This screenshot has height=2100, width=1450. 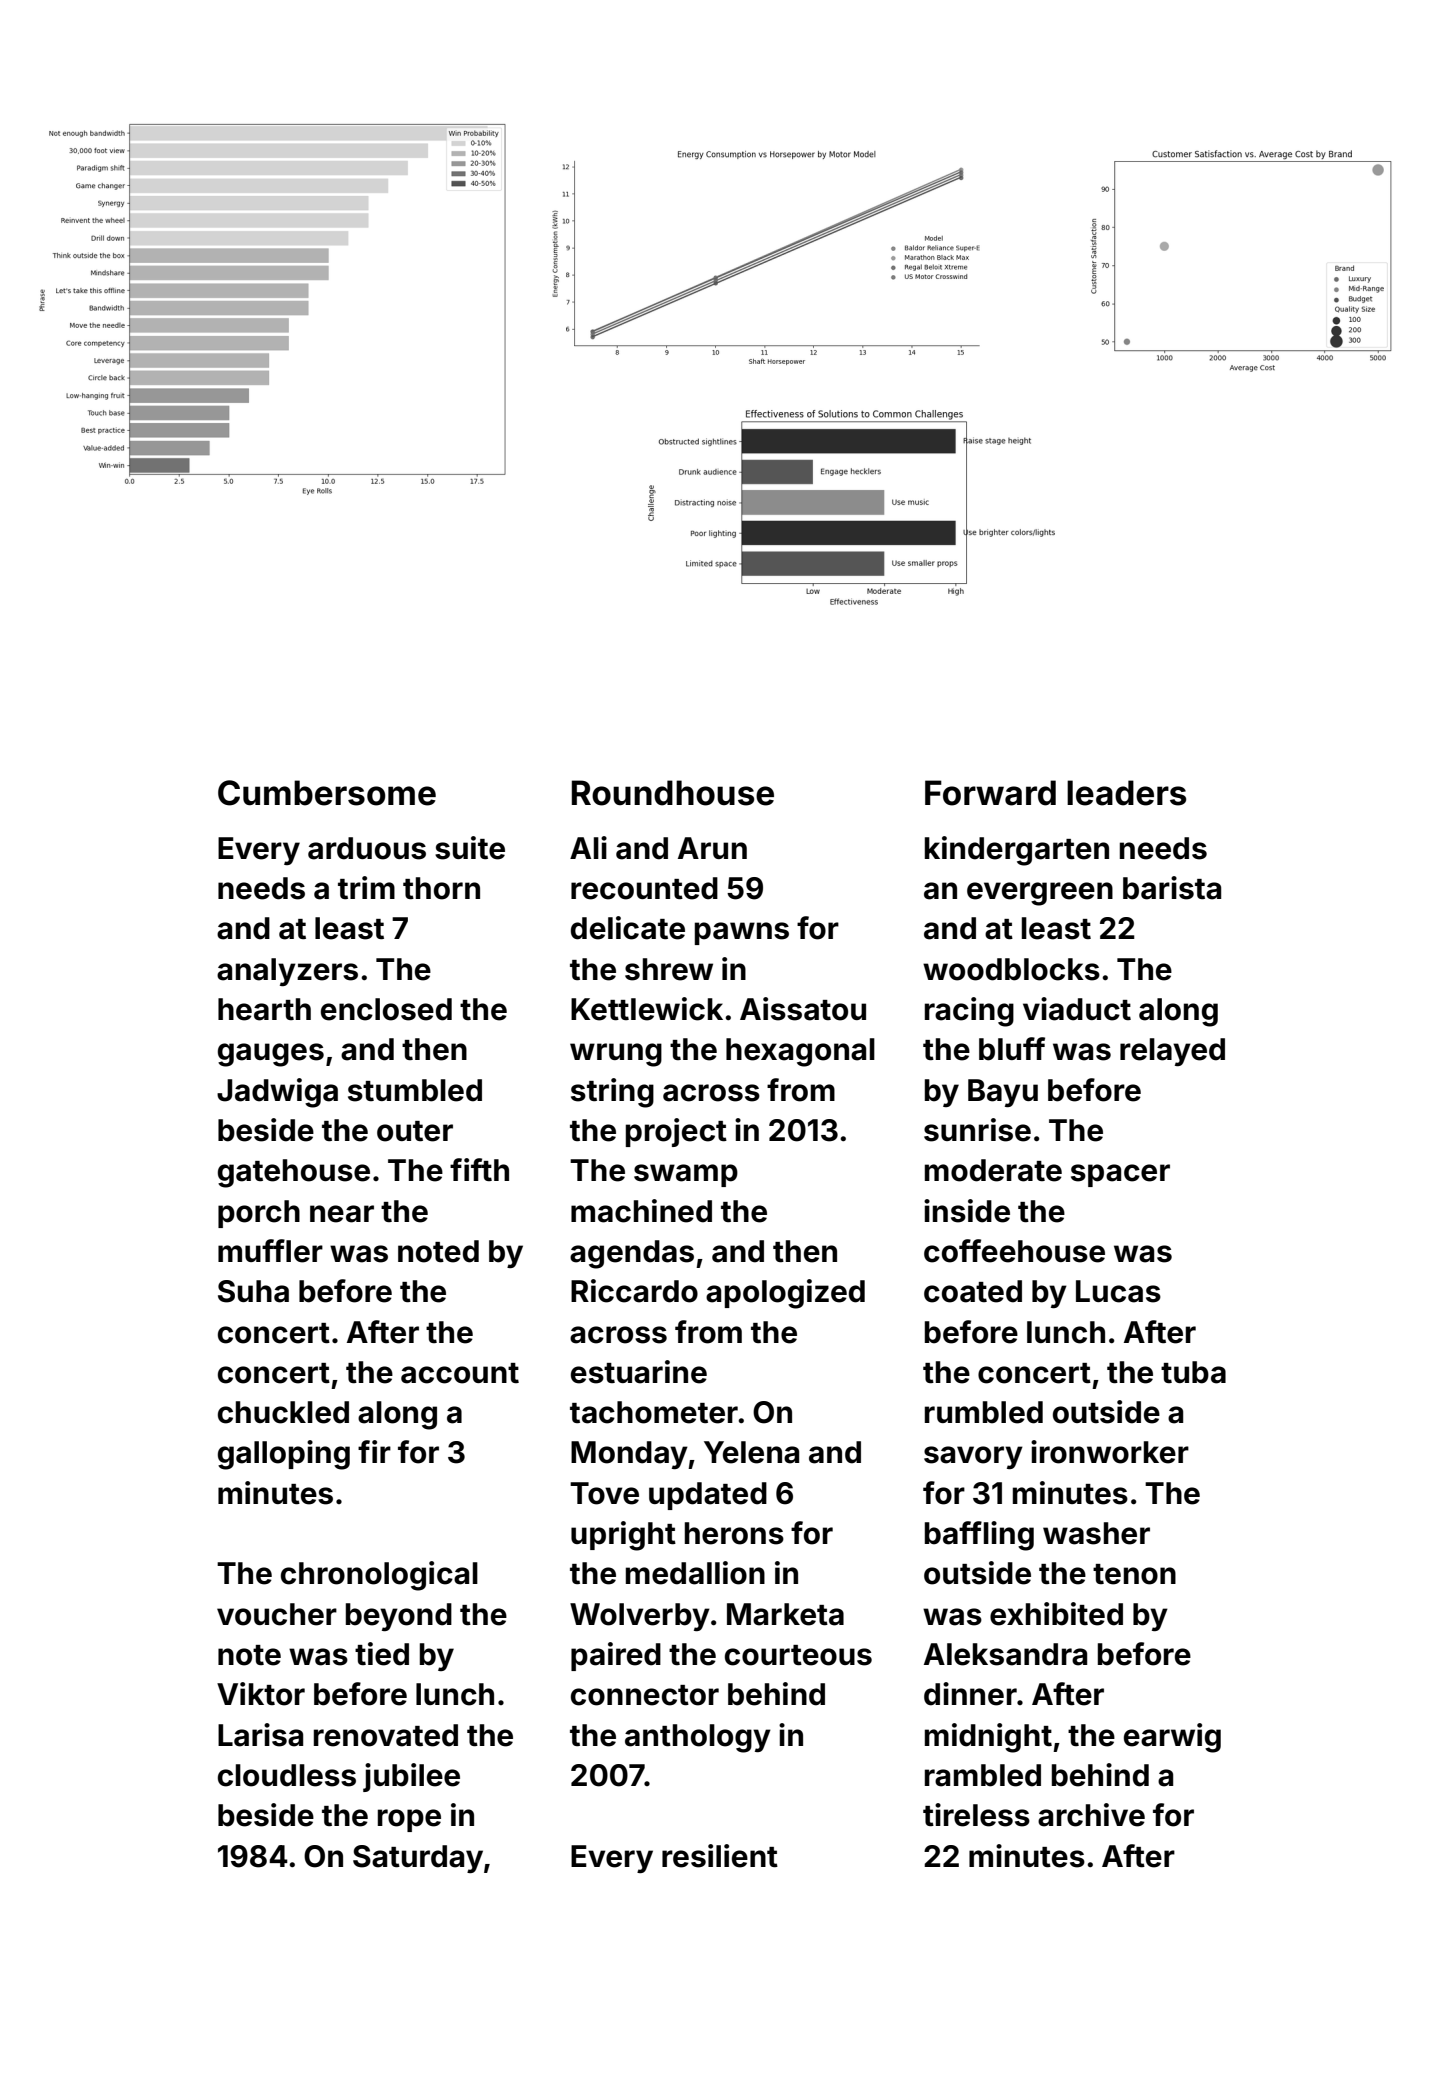 I want to click on viaduct, so click(x=1077, y=1009).
